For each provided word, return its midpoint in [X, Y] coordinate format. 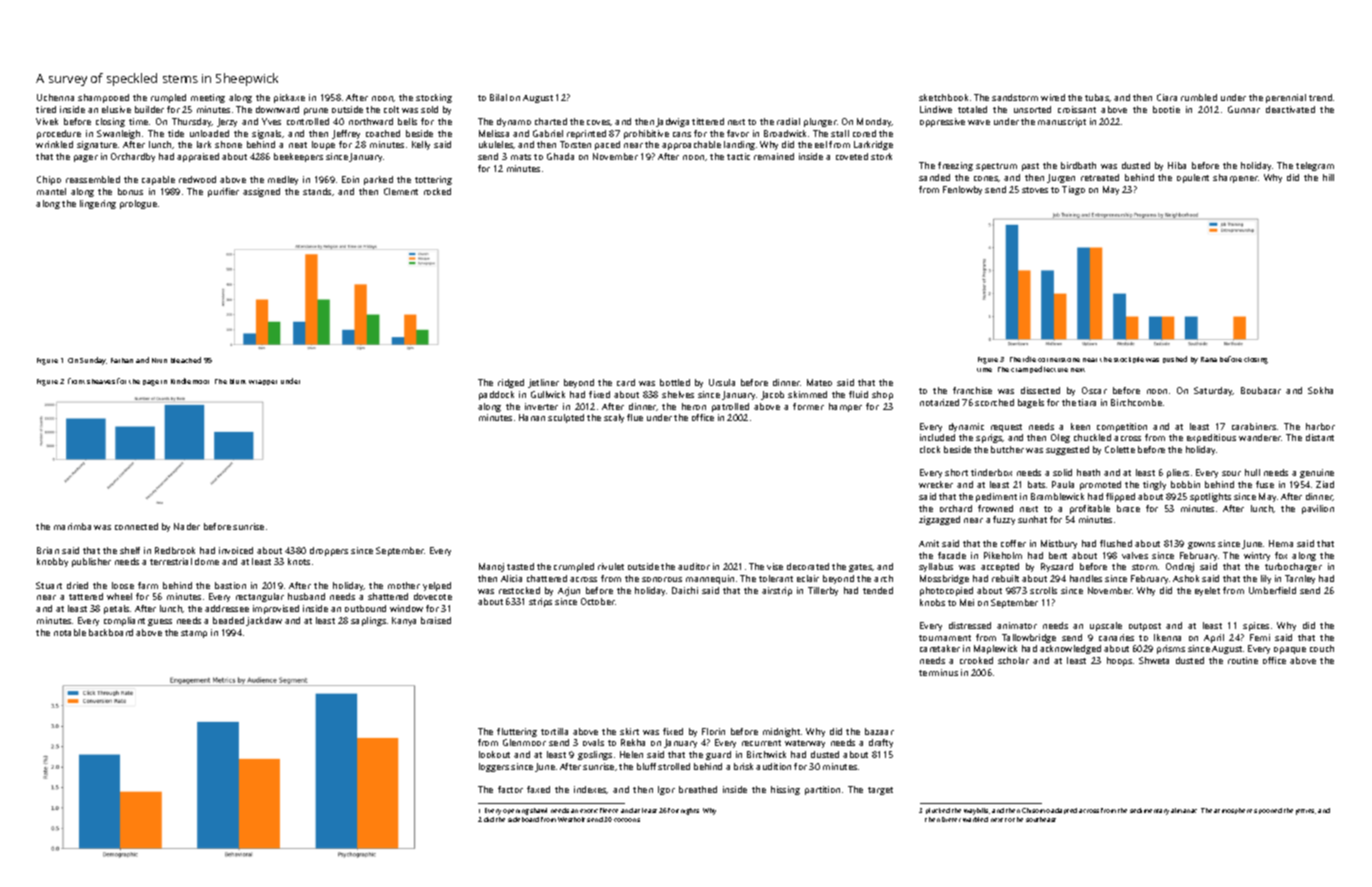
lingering [98, 204]
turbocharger [1293, 567]
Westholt [571, 819]
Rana [1209, 359]
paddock [496, 395]
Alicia [511, 578]
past [1030, 167]
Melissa [494, 133]
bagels [1031, 403]
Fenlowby [962, 190]
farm [148, 585]
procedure [59, 134]
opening [516, 812]
